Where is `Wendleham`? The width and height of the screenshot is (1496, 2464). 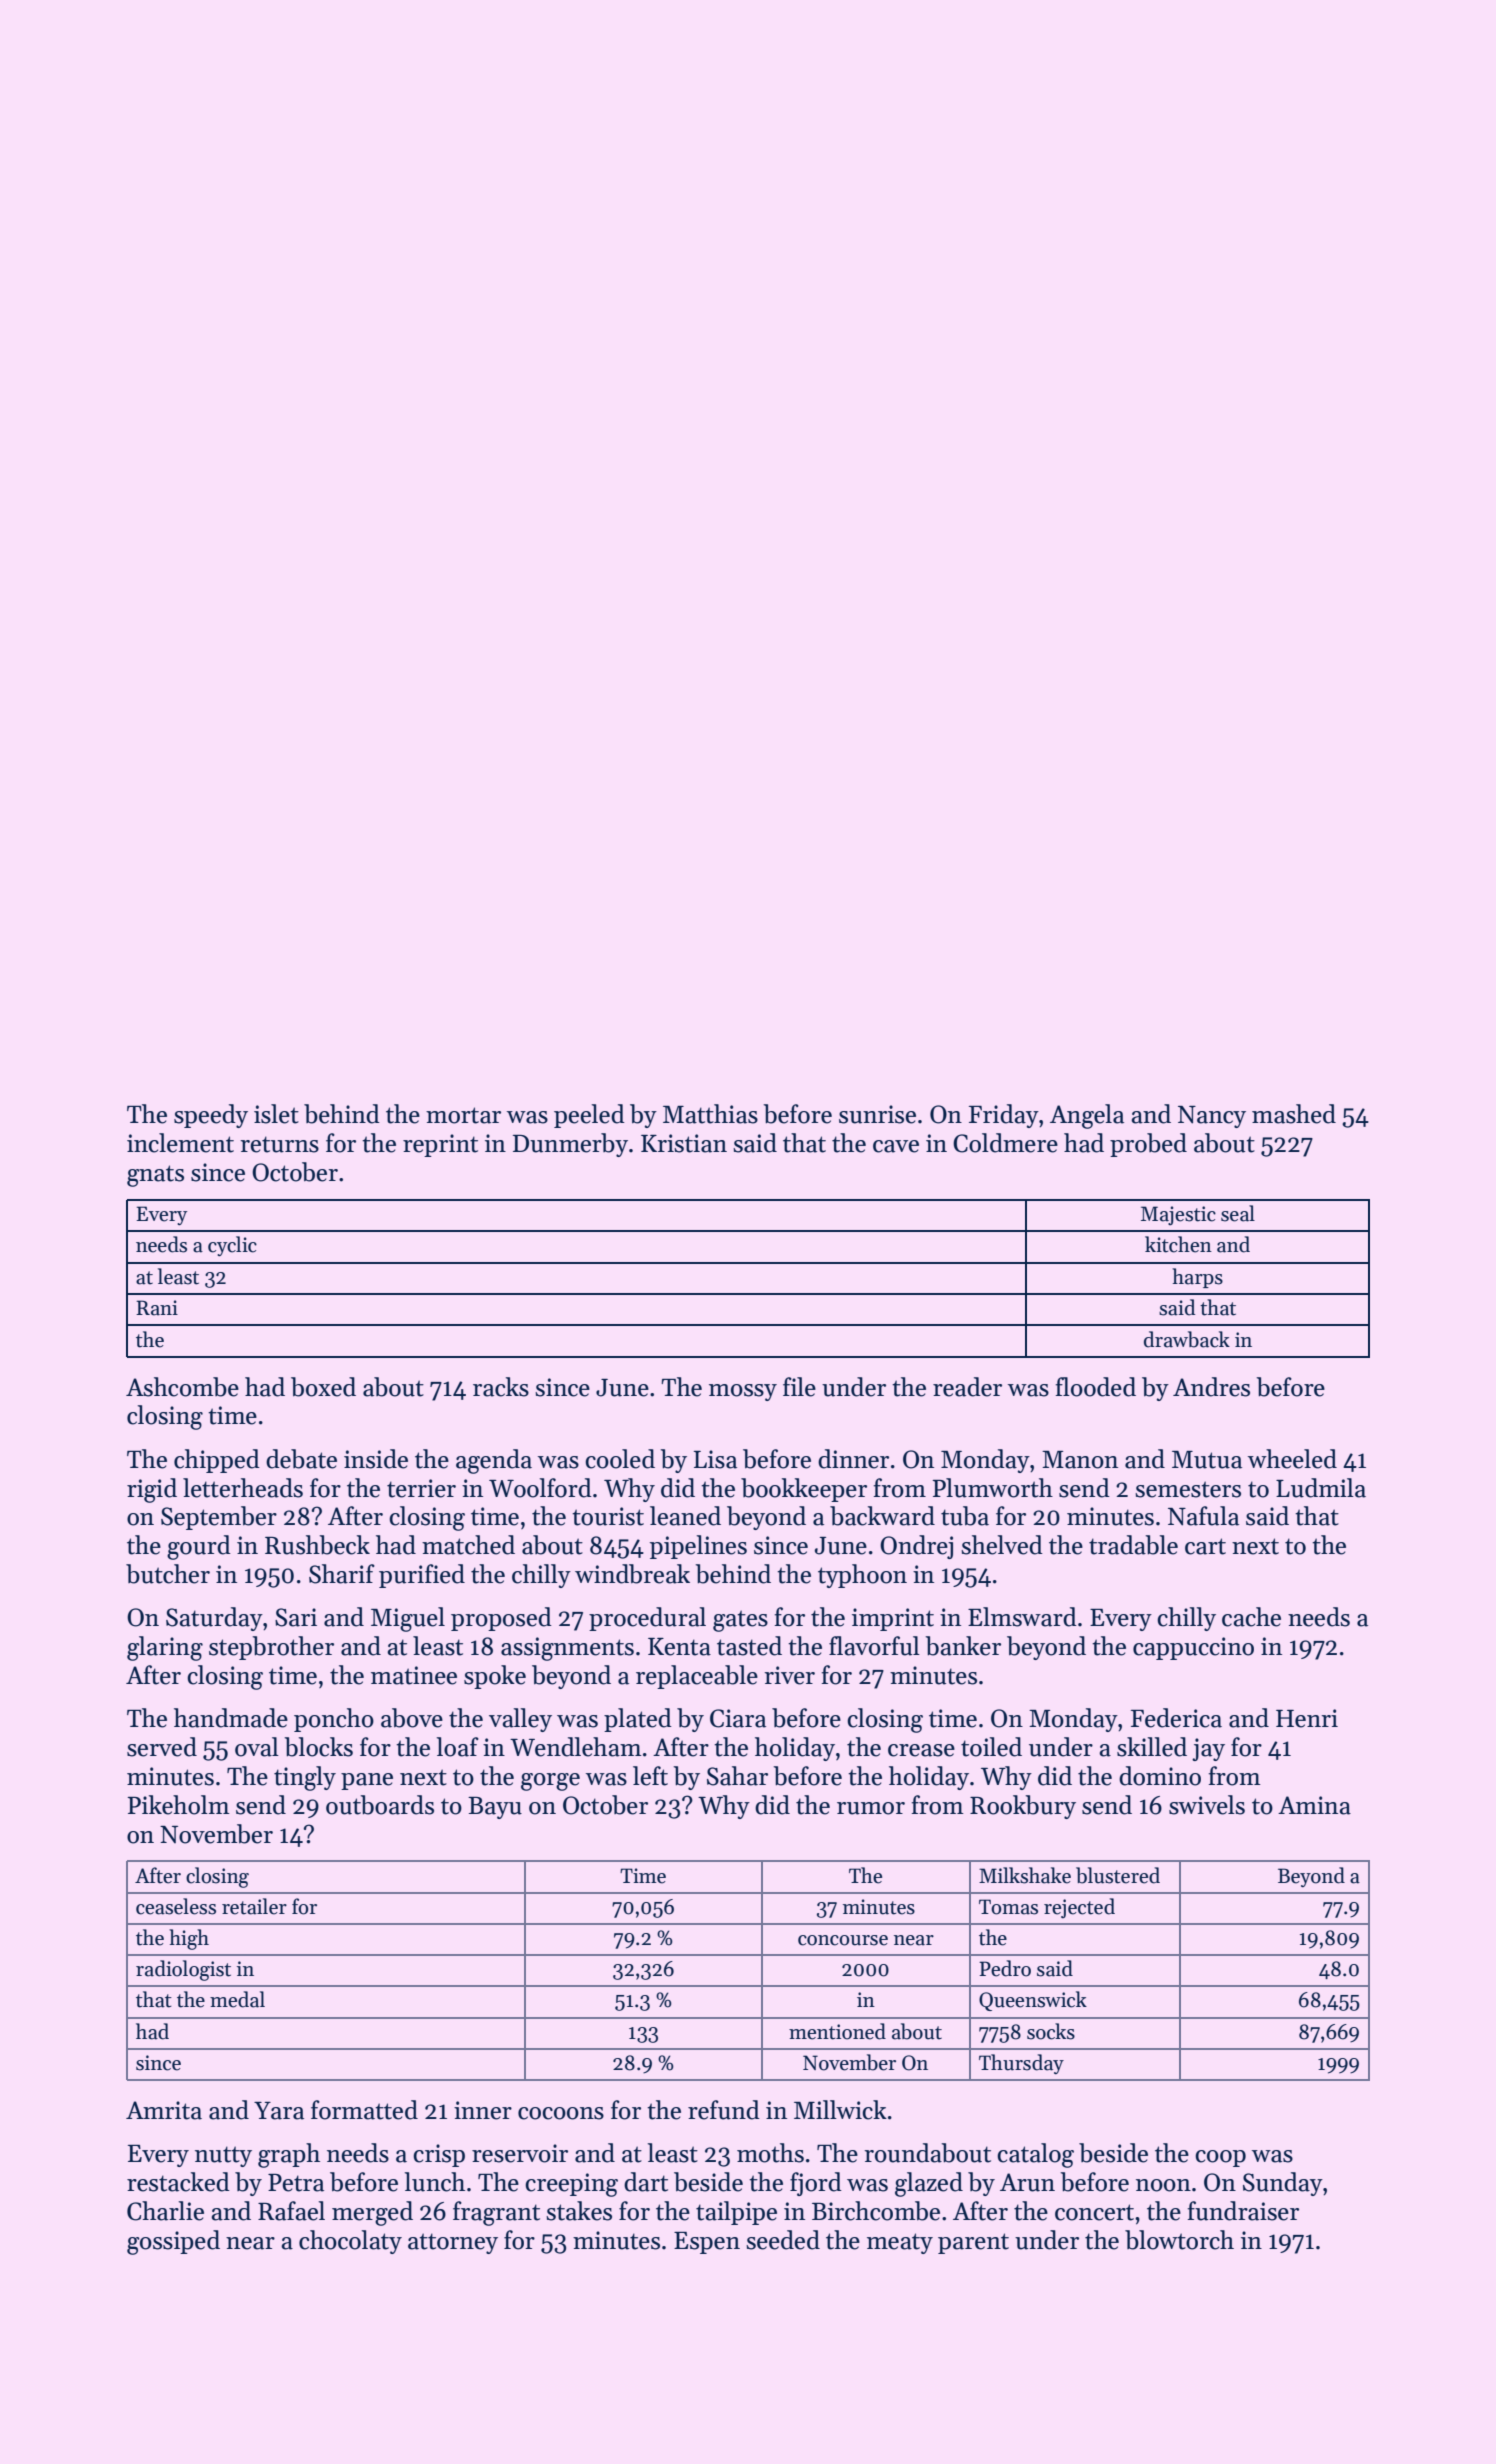 Wendleham is located at coordinates (576, 1747).
